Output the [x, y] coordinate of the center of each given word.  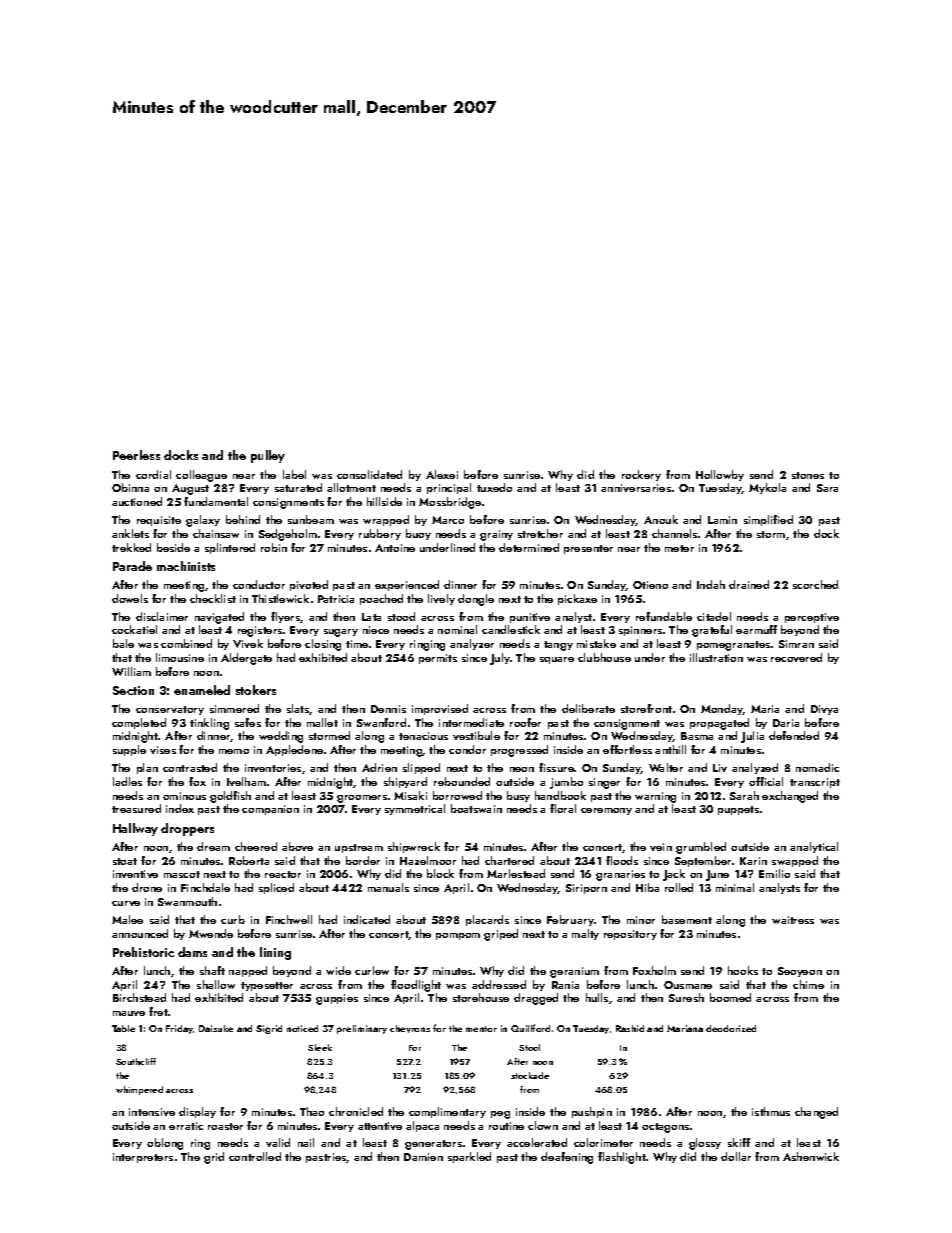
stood [401, 616]
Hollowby [720, 475]
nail [306, 1142]
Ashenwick [811, 1156]
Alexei [442, 474]
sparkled [469, 1157]
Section [133, 690]
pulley [268, 456]
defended [794, 735]
